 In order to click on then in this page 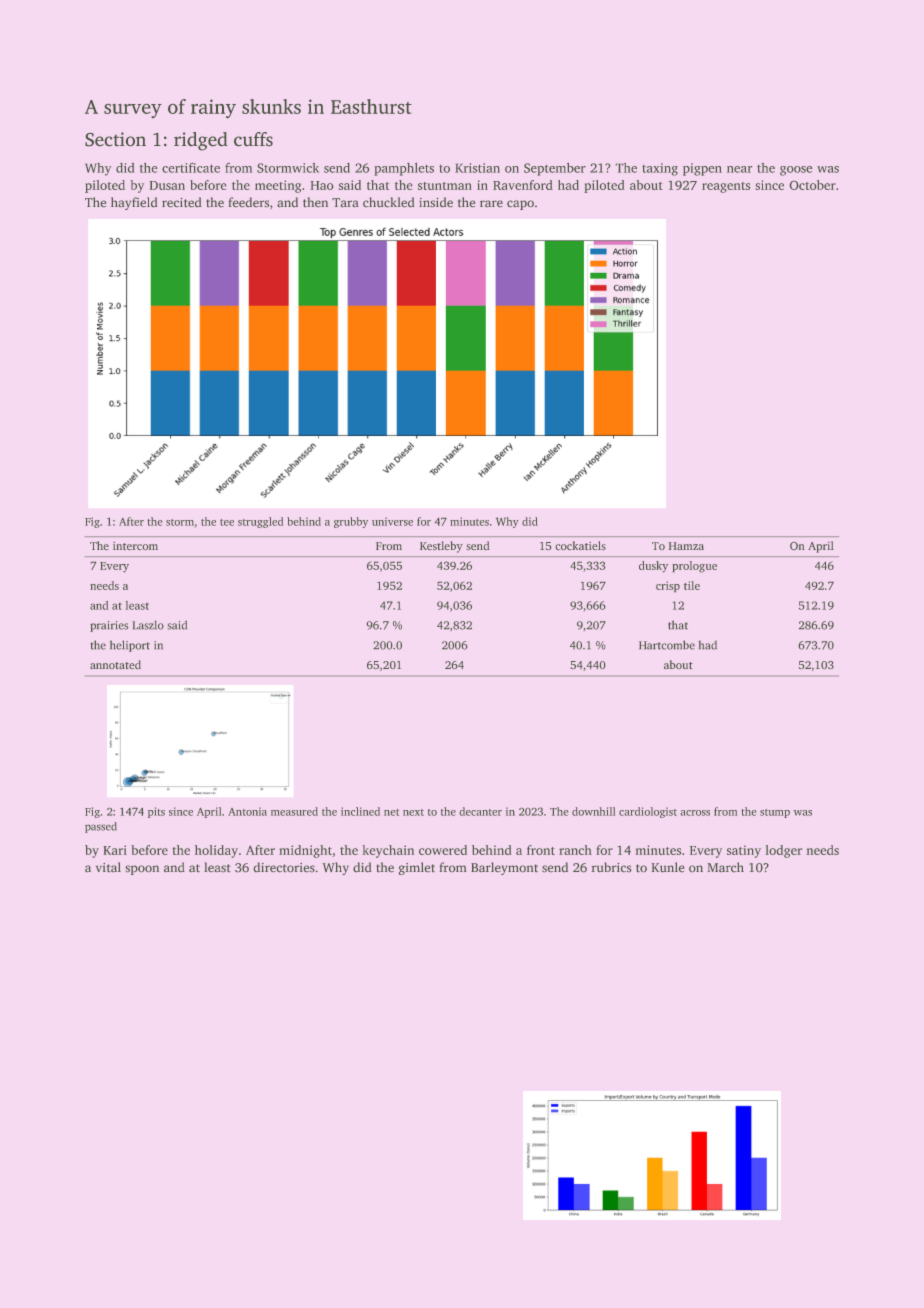, I will do `click(315, 202)`.
